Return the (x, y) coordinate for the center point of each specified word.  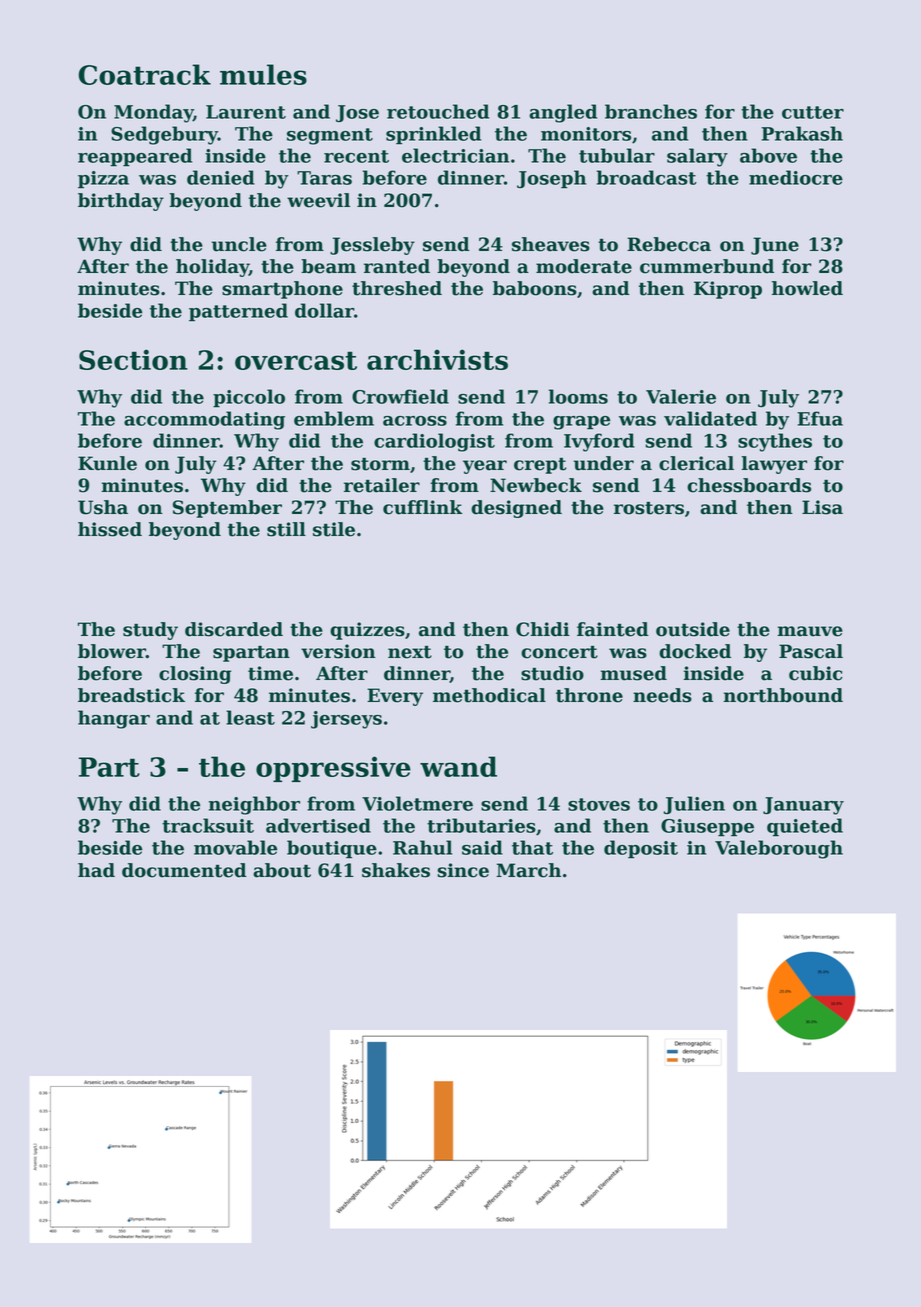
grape (581, 423)
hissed (110, 529)
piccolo (249, 398)
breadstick (131, 695)
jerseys (346, 720)
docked (695, 651)
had (96, 870)
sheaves (551, 244)
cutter (813, 112)
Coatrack (145, 74)
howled (807, 288)
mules (263, 74)
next (410, 652)
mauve (810, 631)
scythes (775, 442)
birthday (121, 202)
